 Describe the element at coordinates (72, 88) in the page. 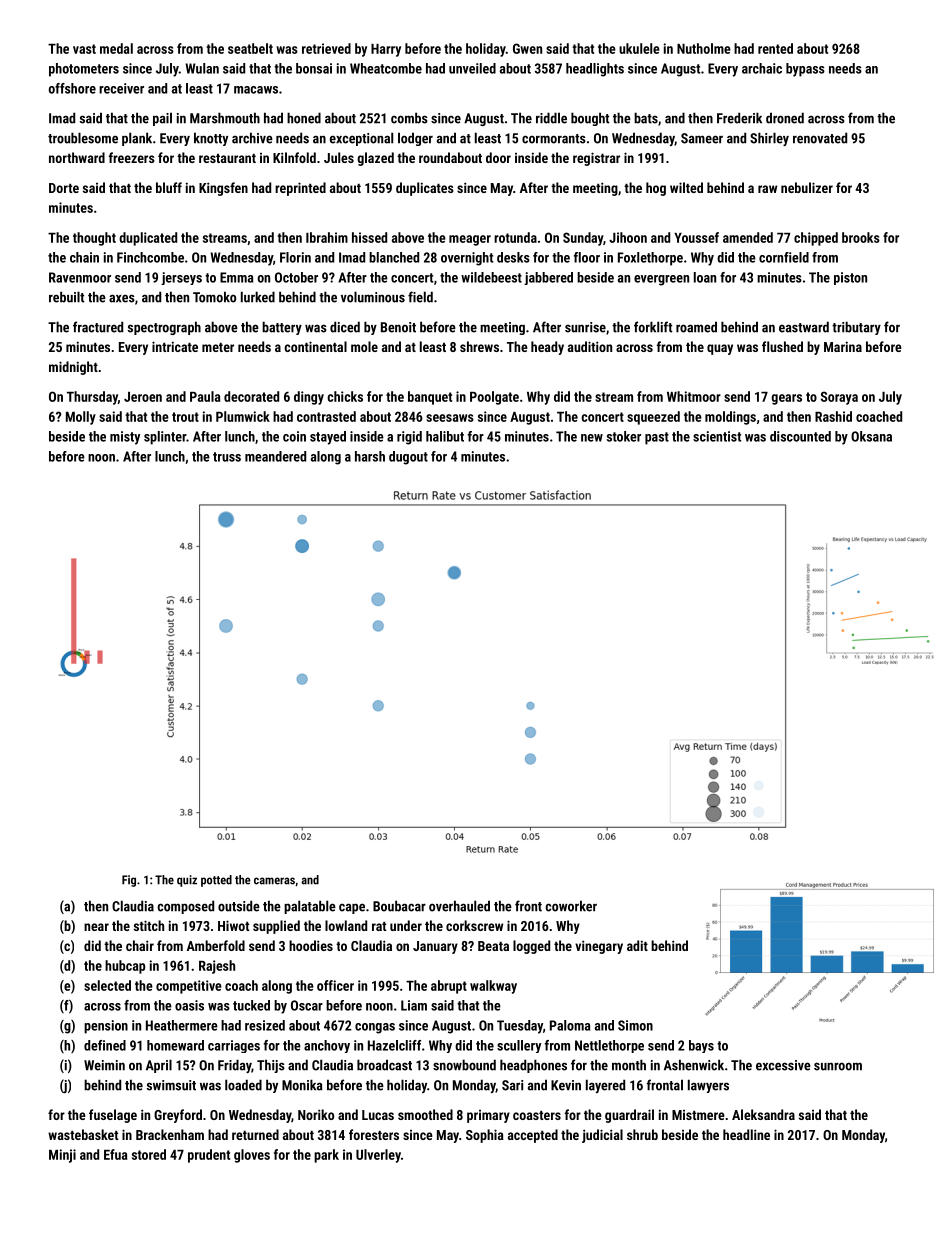

I see `offshore` at that location.
